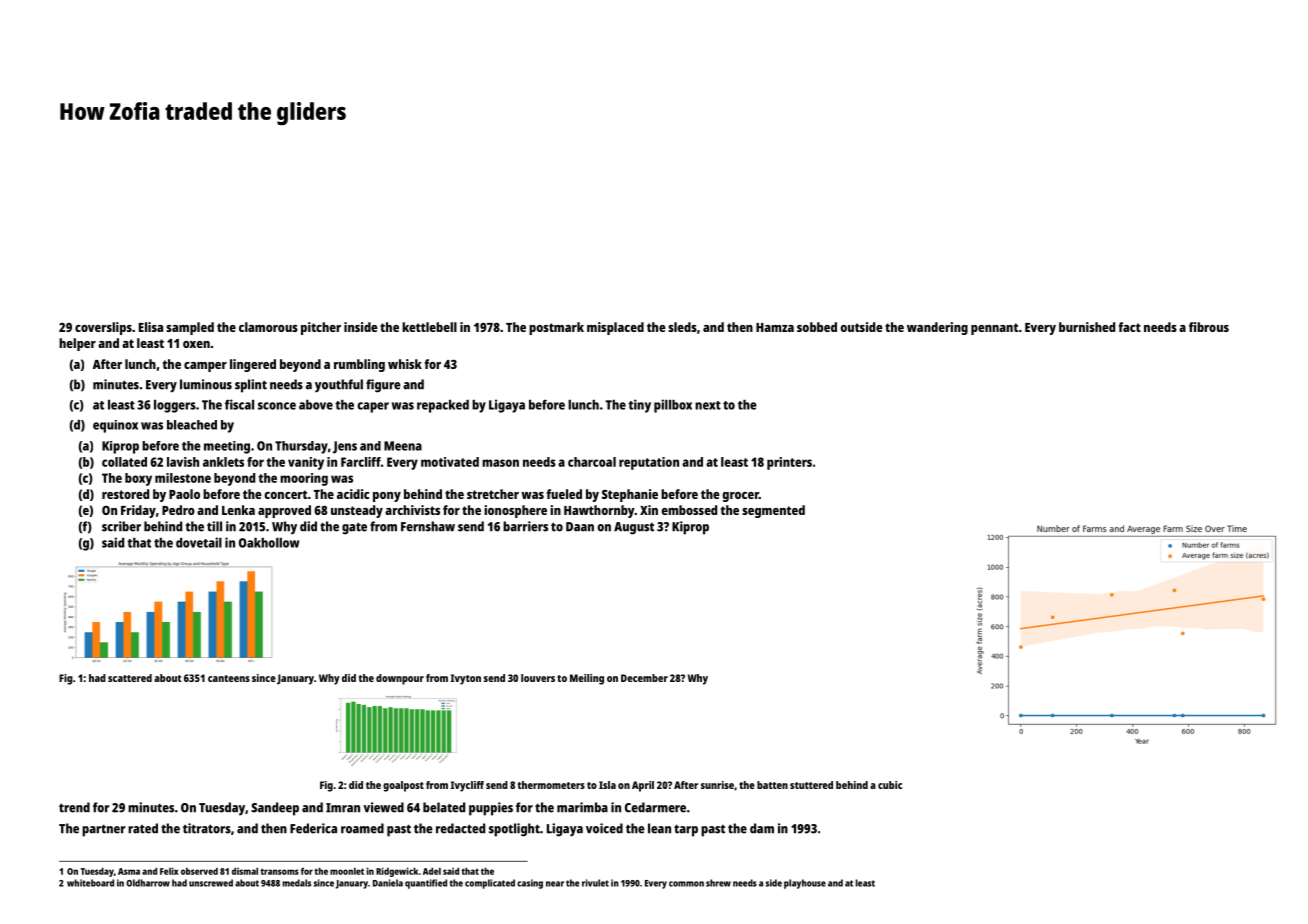 This screenshot has height=924, width=1308. Describe the element at coordinates (994, 329) in the screenshot. I see `pennant` at that location.
